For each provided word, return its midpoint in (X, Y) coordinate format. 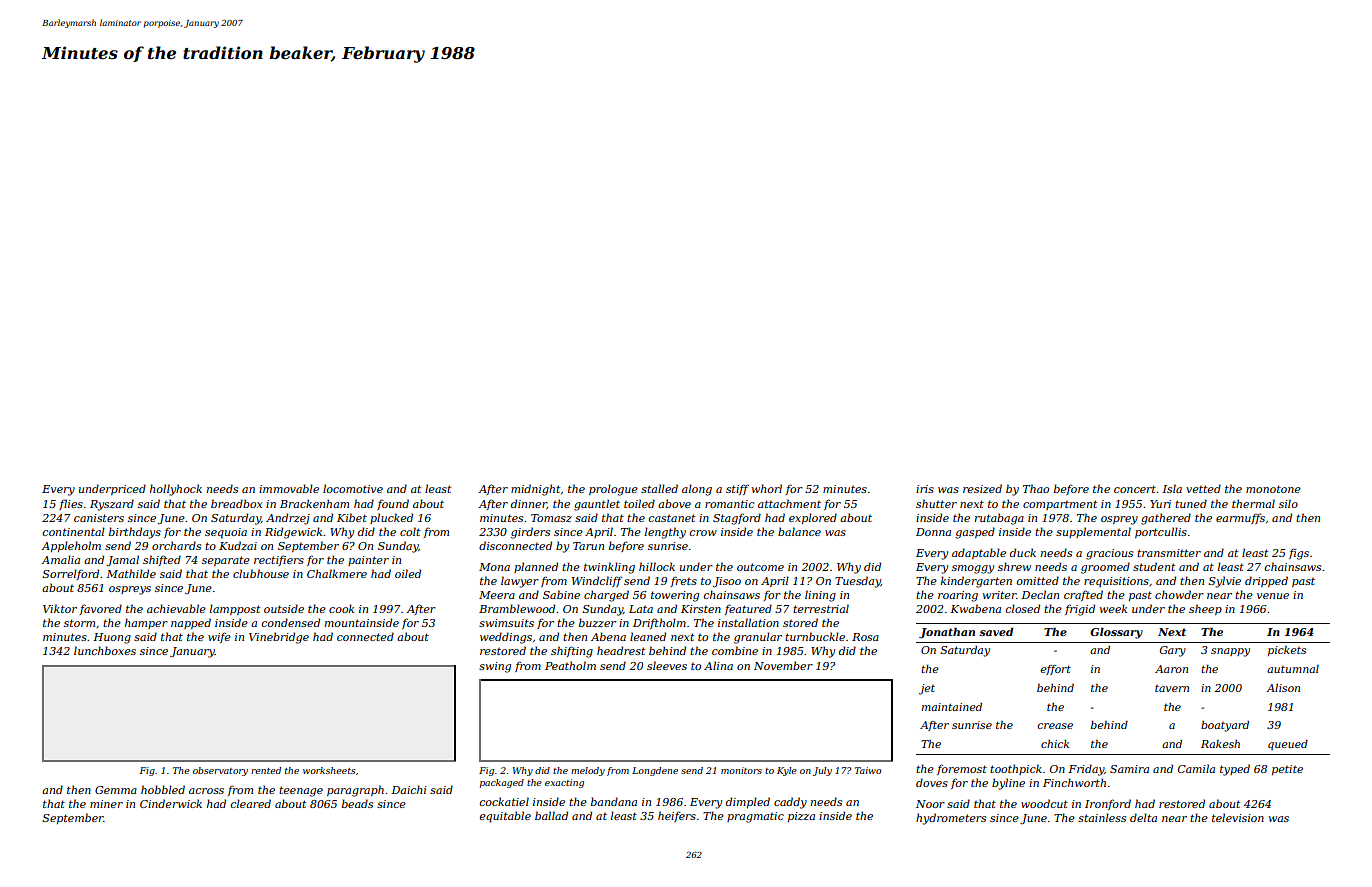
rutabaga (999, 519)
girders (530, 533)
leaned (648, 636)
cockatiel (504, 801)
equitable (505, 817)
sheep (1205, 609)
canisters (99, 518)
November (783, 665)
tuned (1191, 503)
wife (219, 637)
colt (410, 531)
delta (1143, 817)
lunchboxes (105, 650)
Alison (1283, 688)
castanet (672, 518)
